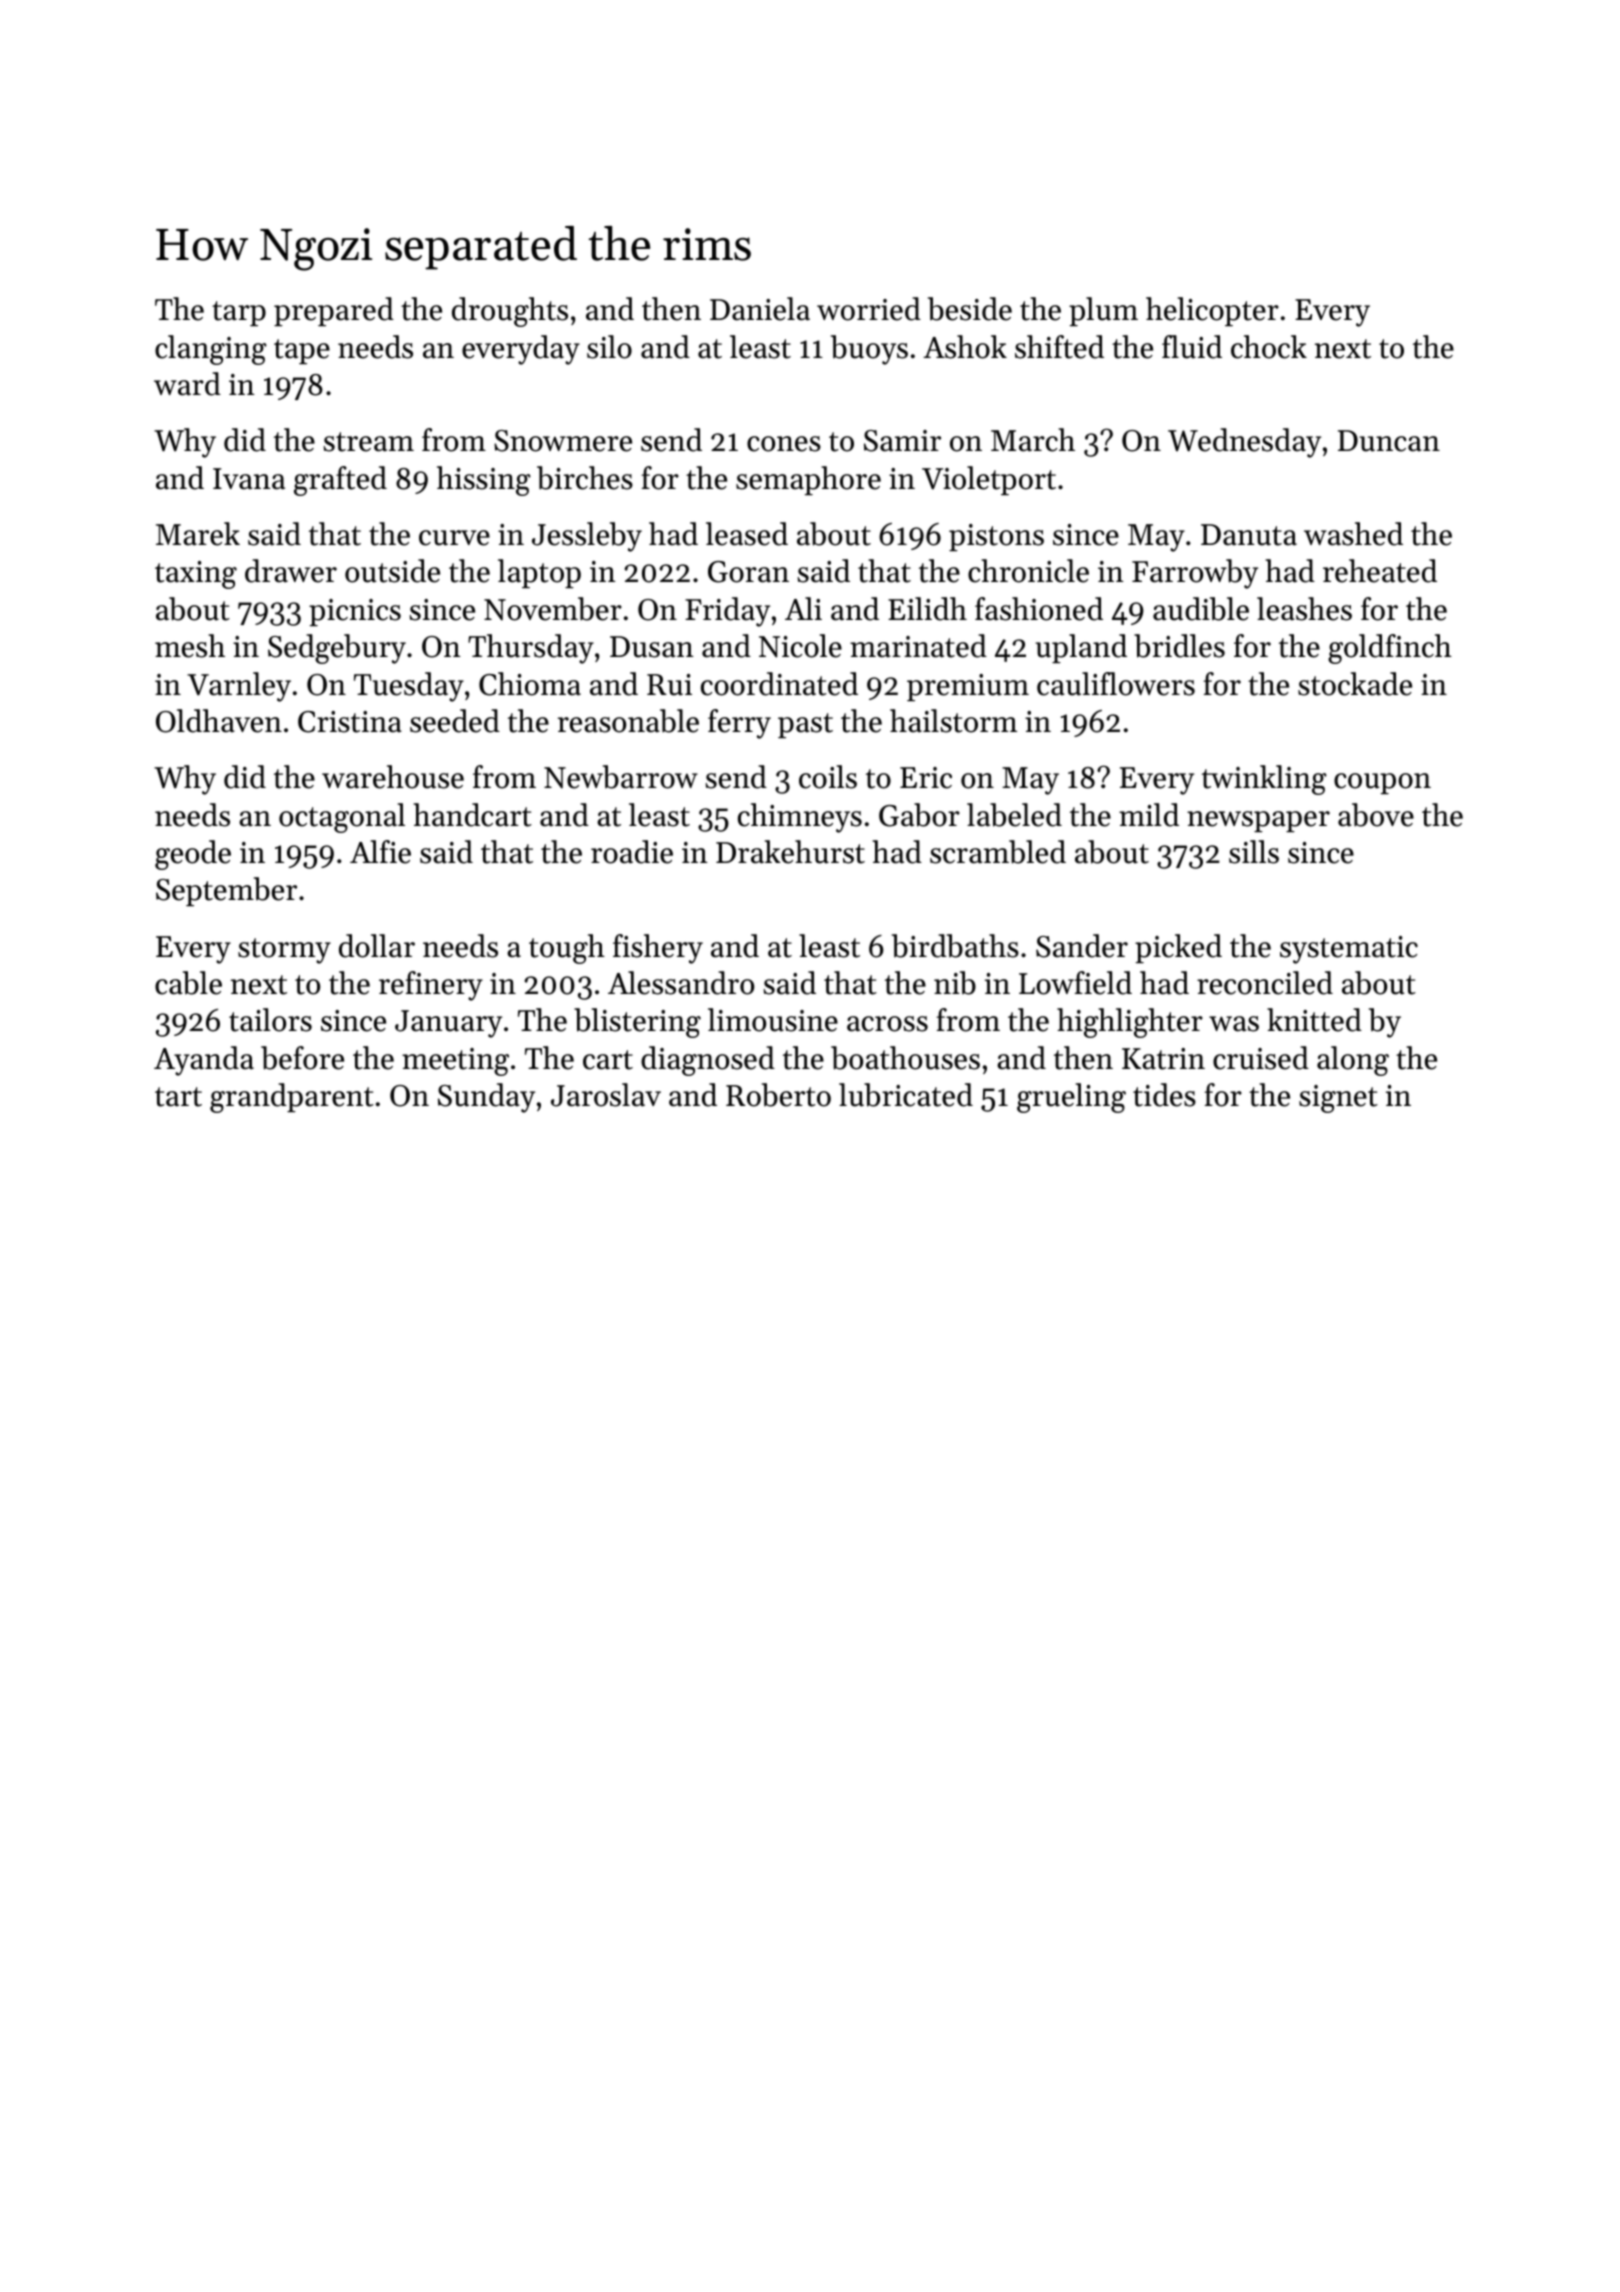 Image resolution: width=1620 pixels, height=2292 pixels. What do you see at coordinates (1264, 780) in the screenshot?
I see `twinkling` at bounding box center [1264, 780].
